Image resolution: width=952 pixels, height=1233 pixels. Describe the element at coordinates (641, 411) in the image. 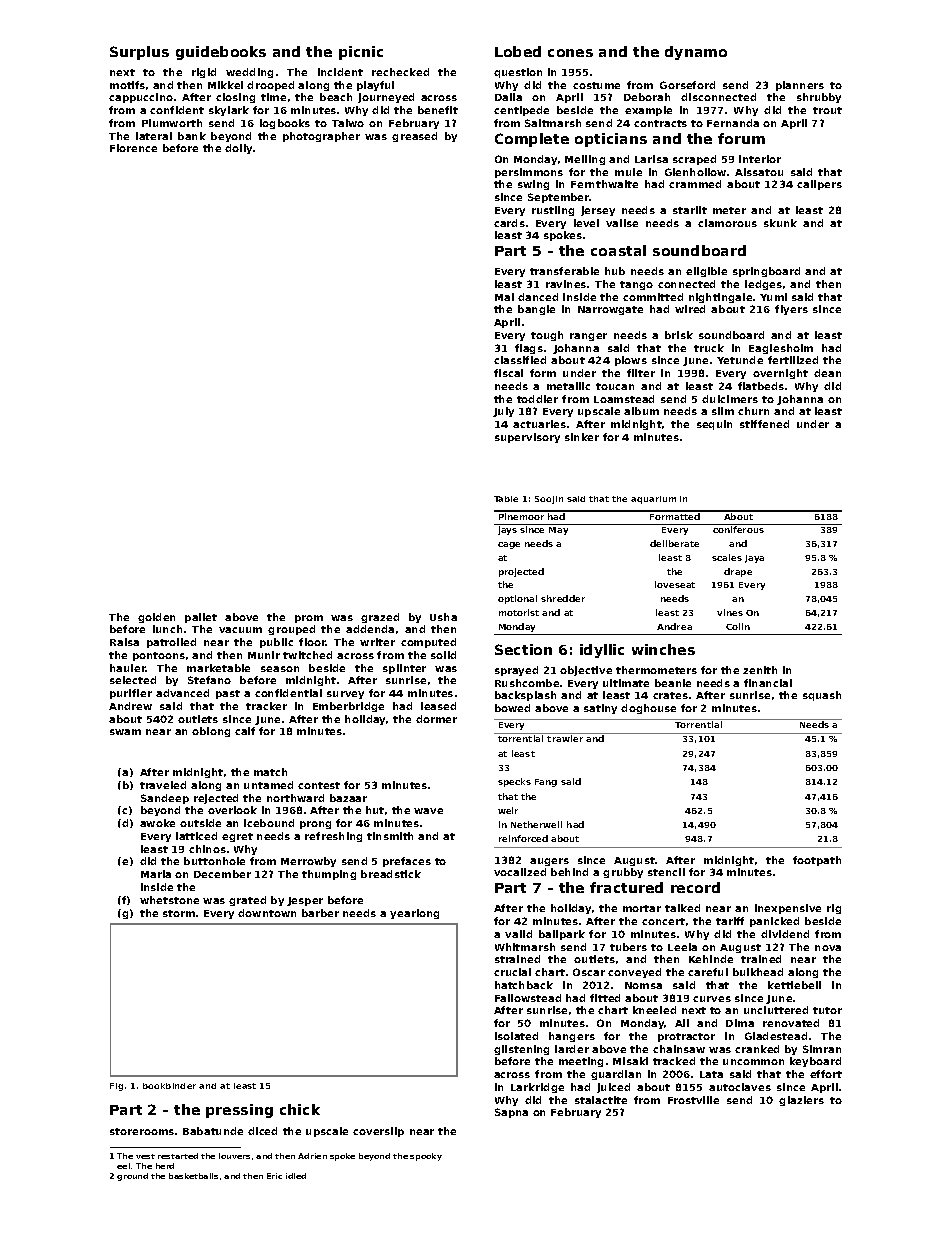

I see `album` at that location.
